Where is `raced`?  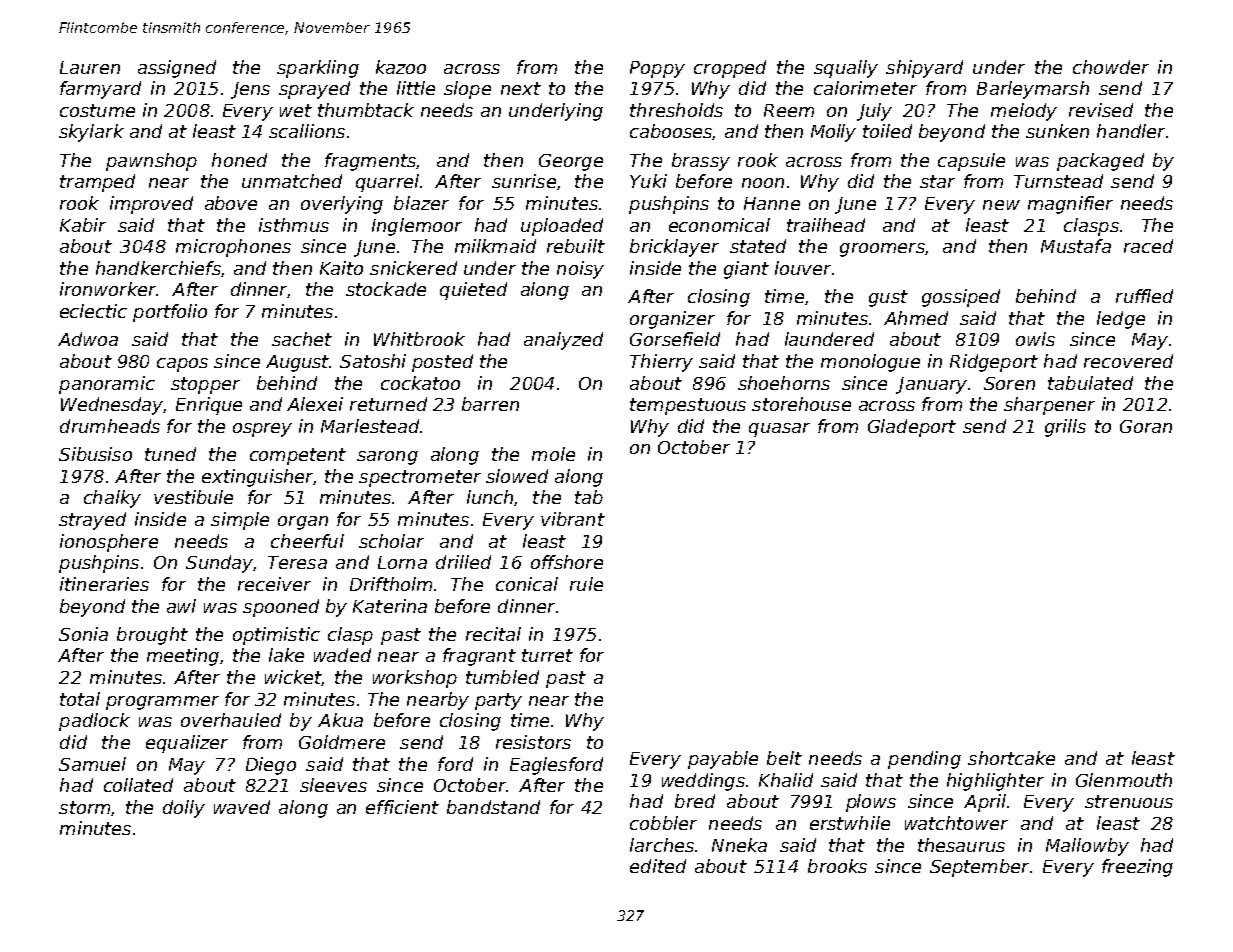
raced is located at coordinates (1148, 246).
